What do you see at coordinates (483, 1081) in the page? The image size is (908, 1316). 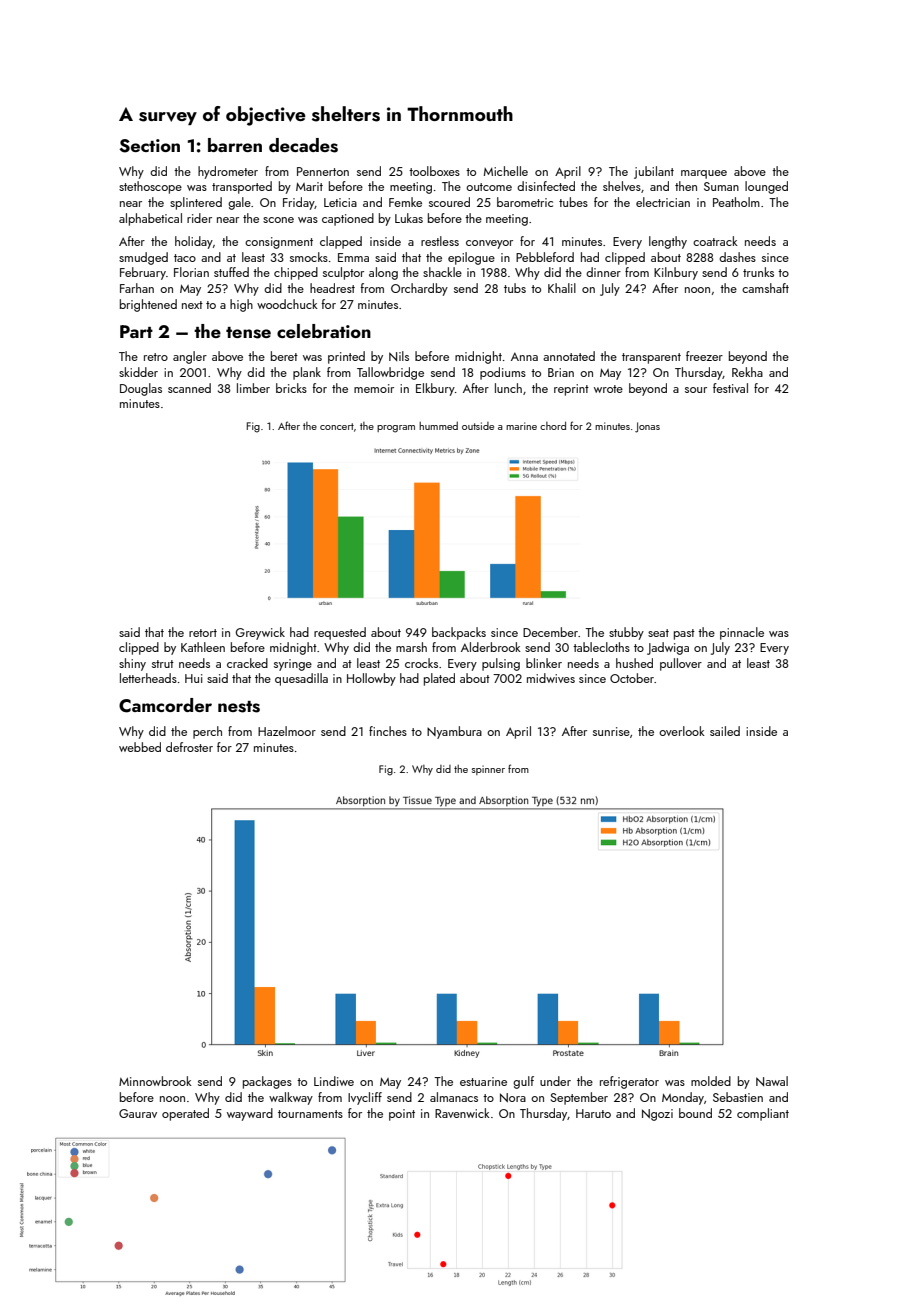 I see `estuarine` at bounding box center [483, 1081].
